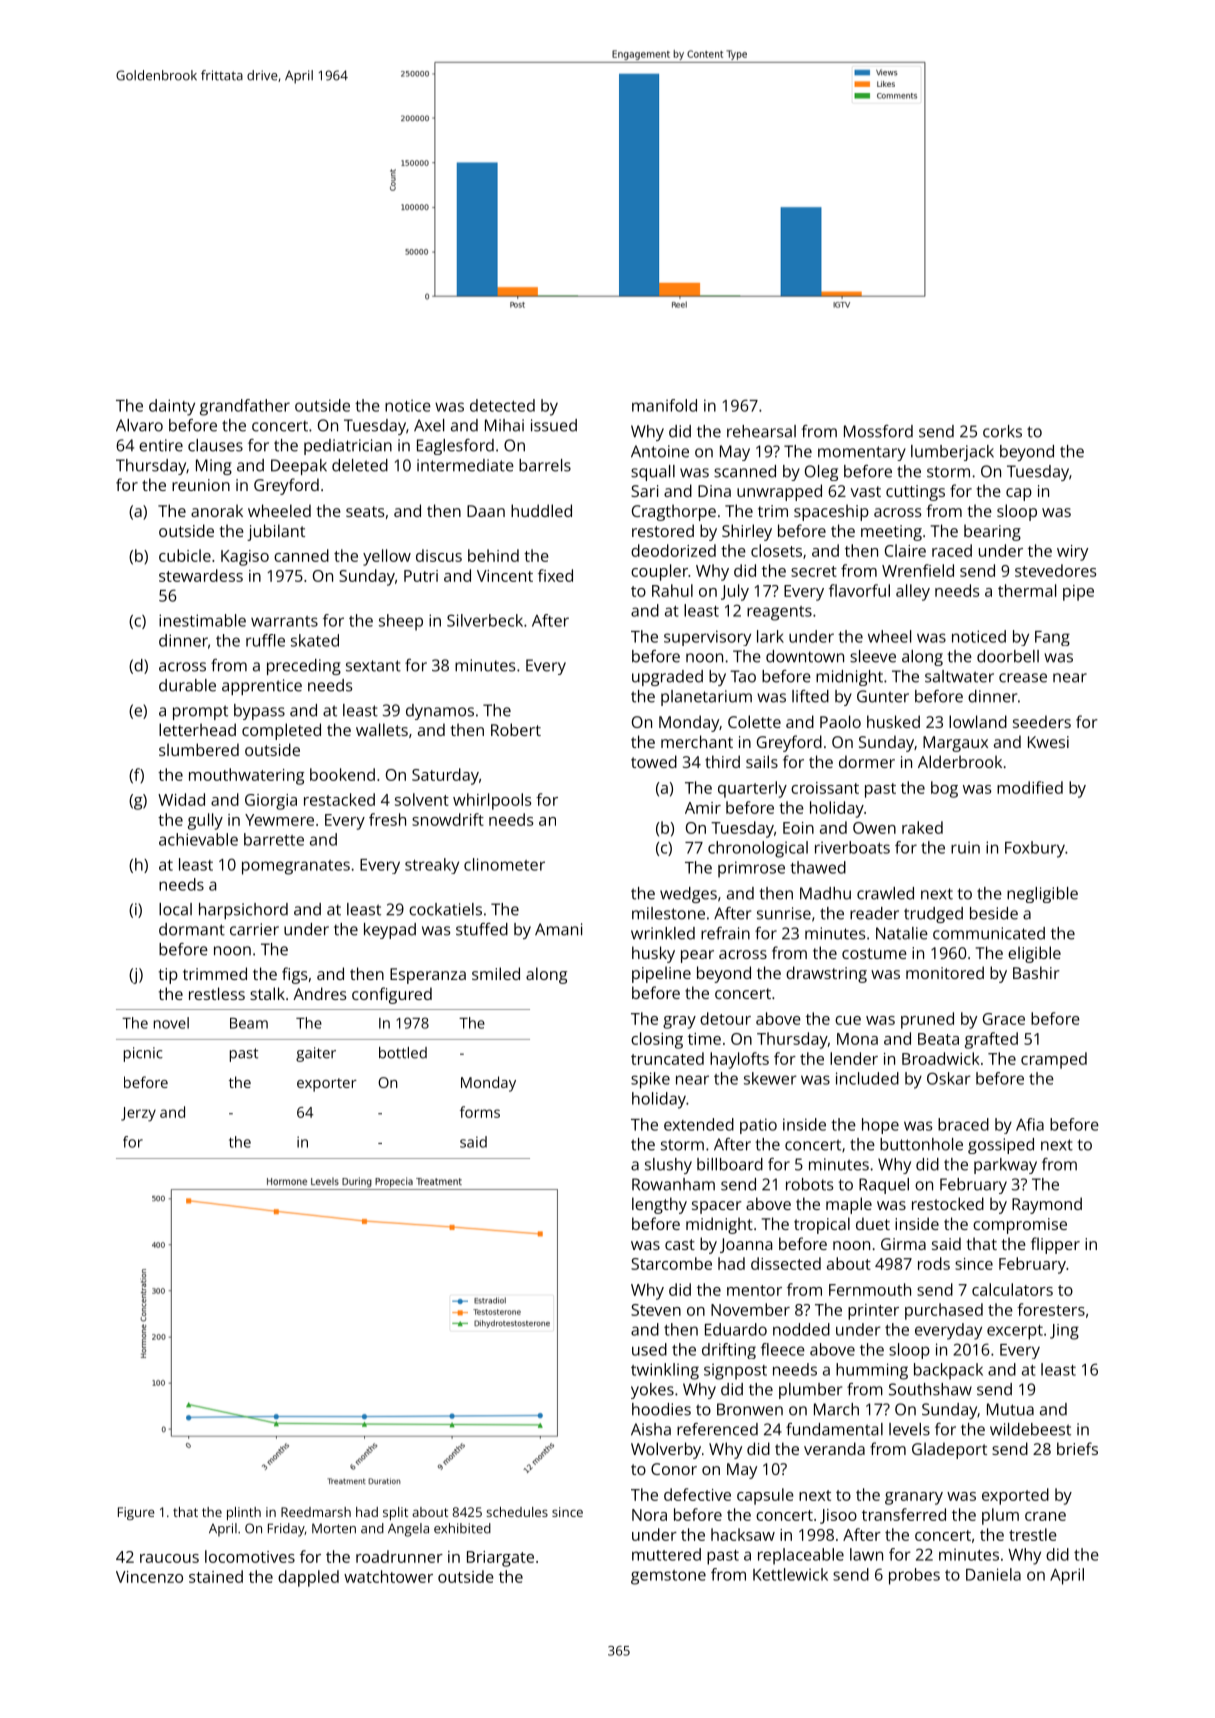  I want to click on gemstone, so click(668, 1577).
